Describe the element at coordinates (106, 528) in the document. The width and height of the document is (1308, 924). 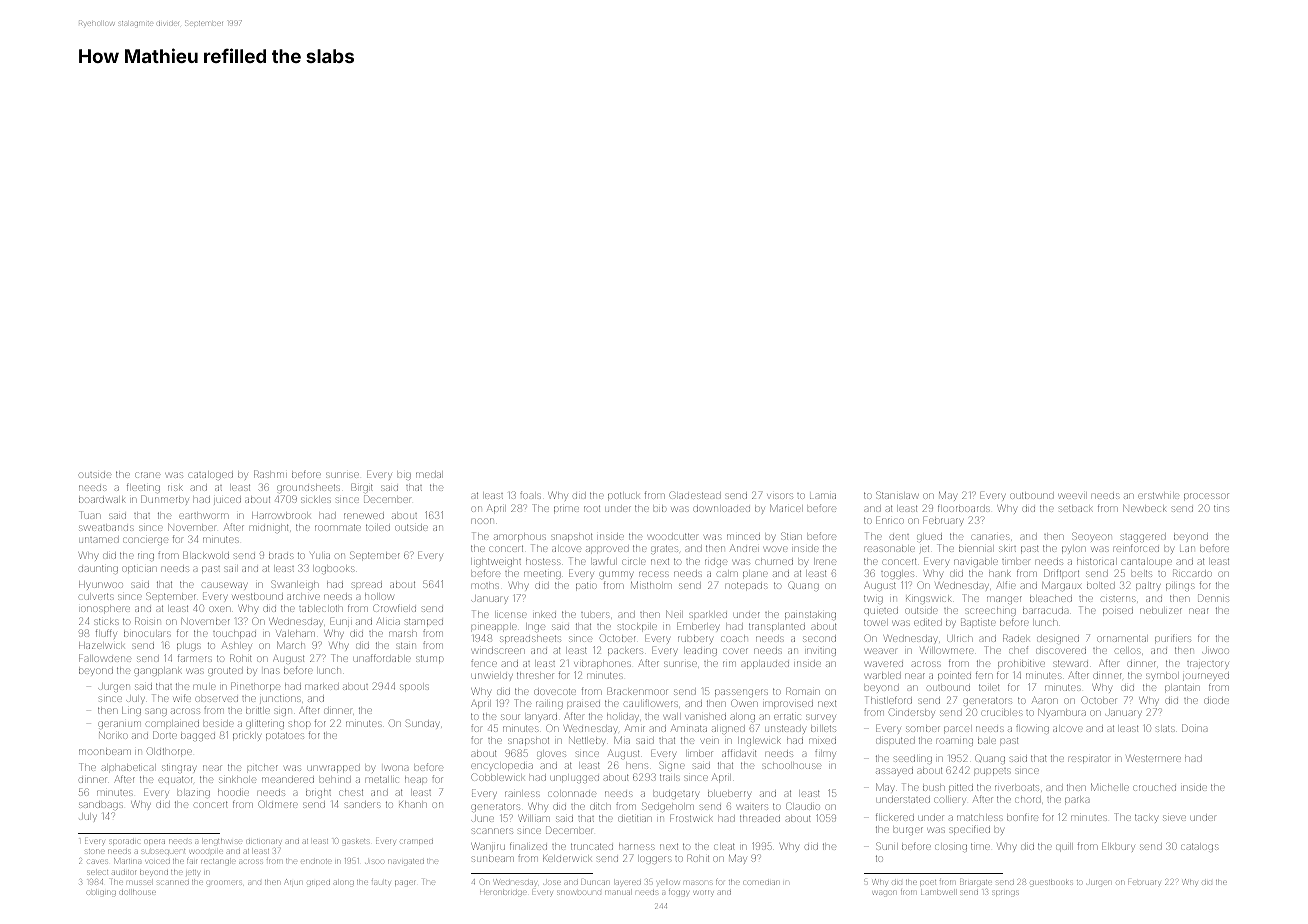
I see `sweatbands` at that location.
